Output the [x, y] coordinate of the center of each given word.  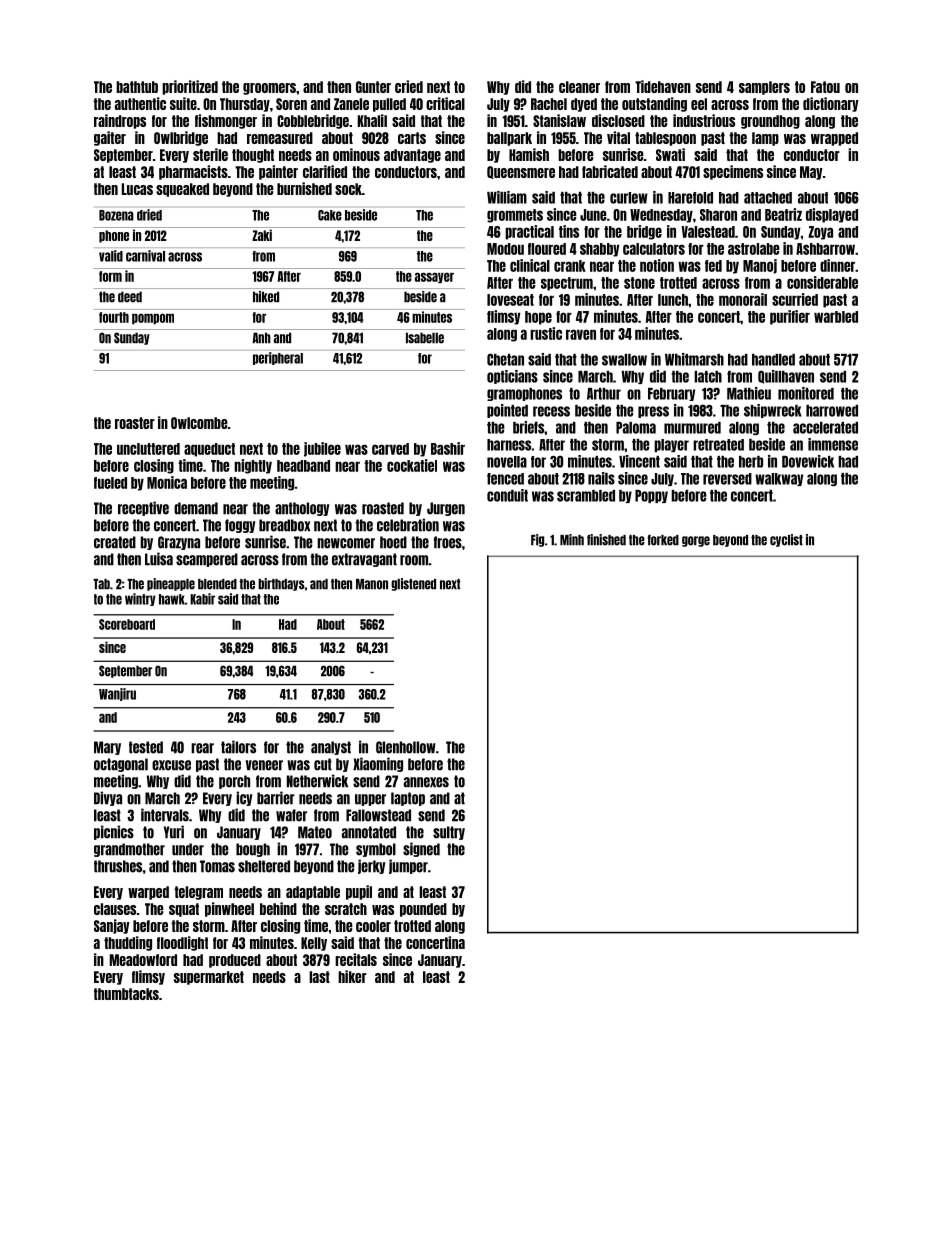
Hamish [529, 154]
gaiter [110, 138]
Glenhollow [406, 747]
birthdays [281, 584]
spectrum [567, 284]
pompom [153, 319]
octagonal [121, 765]
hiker [352, 976]
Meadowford [143, 960]
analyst [331, 748]
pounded [423, 910]
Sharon [718, 215]
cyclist [786, 540]
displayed [832, 215]
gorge [696, 541]
